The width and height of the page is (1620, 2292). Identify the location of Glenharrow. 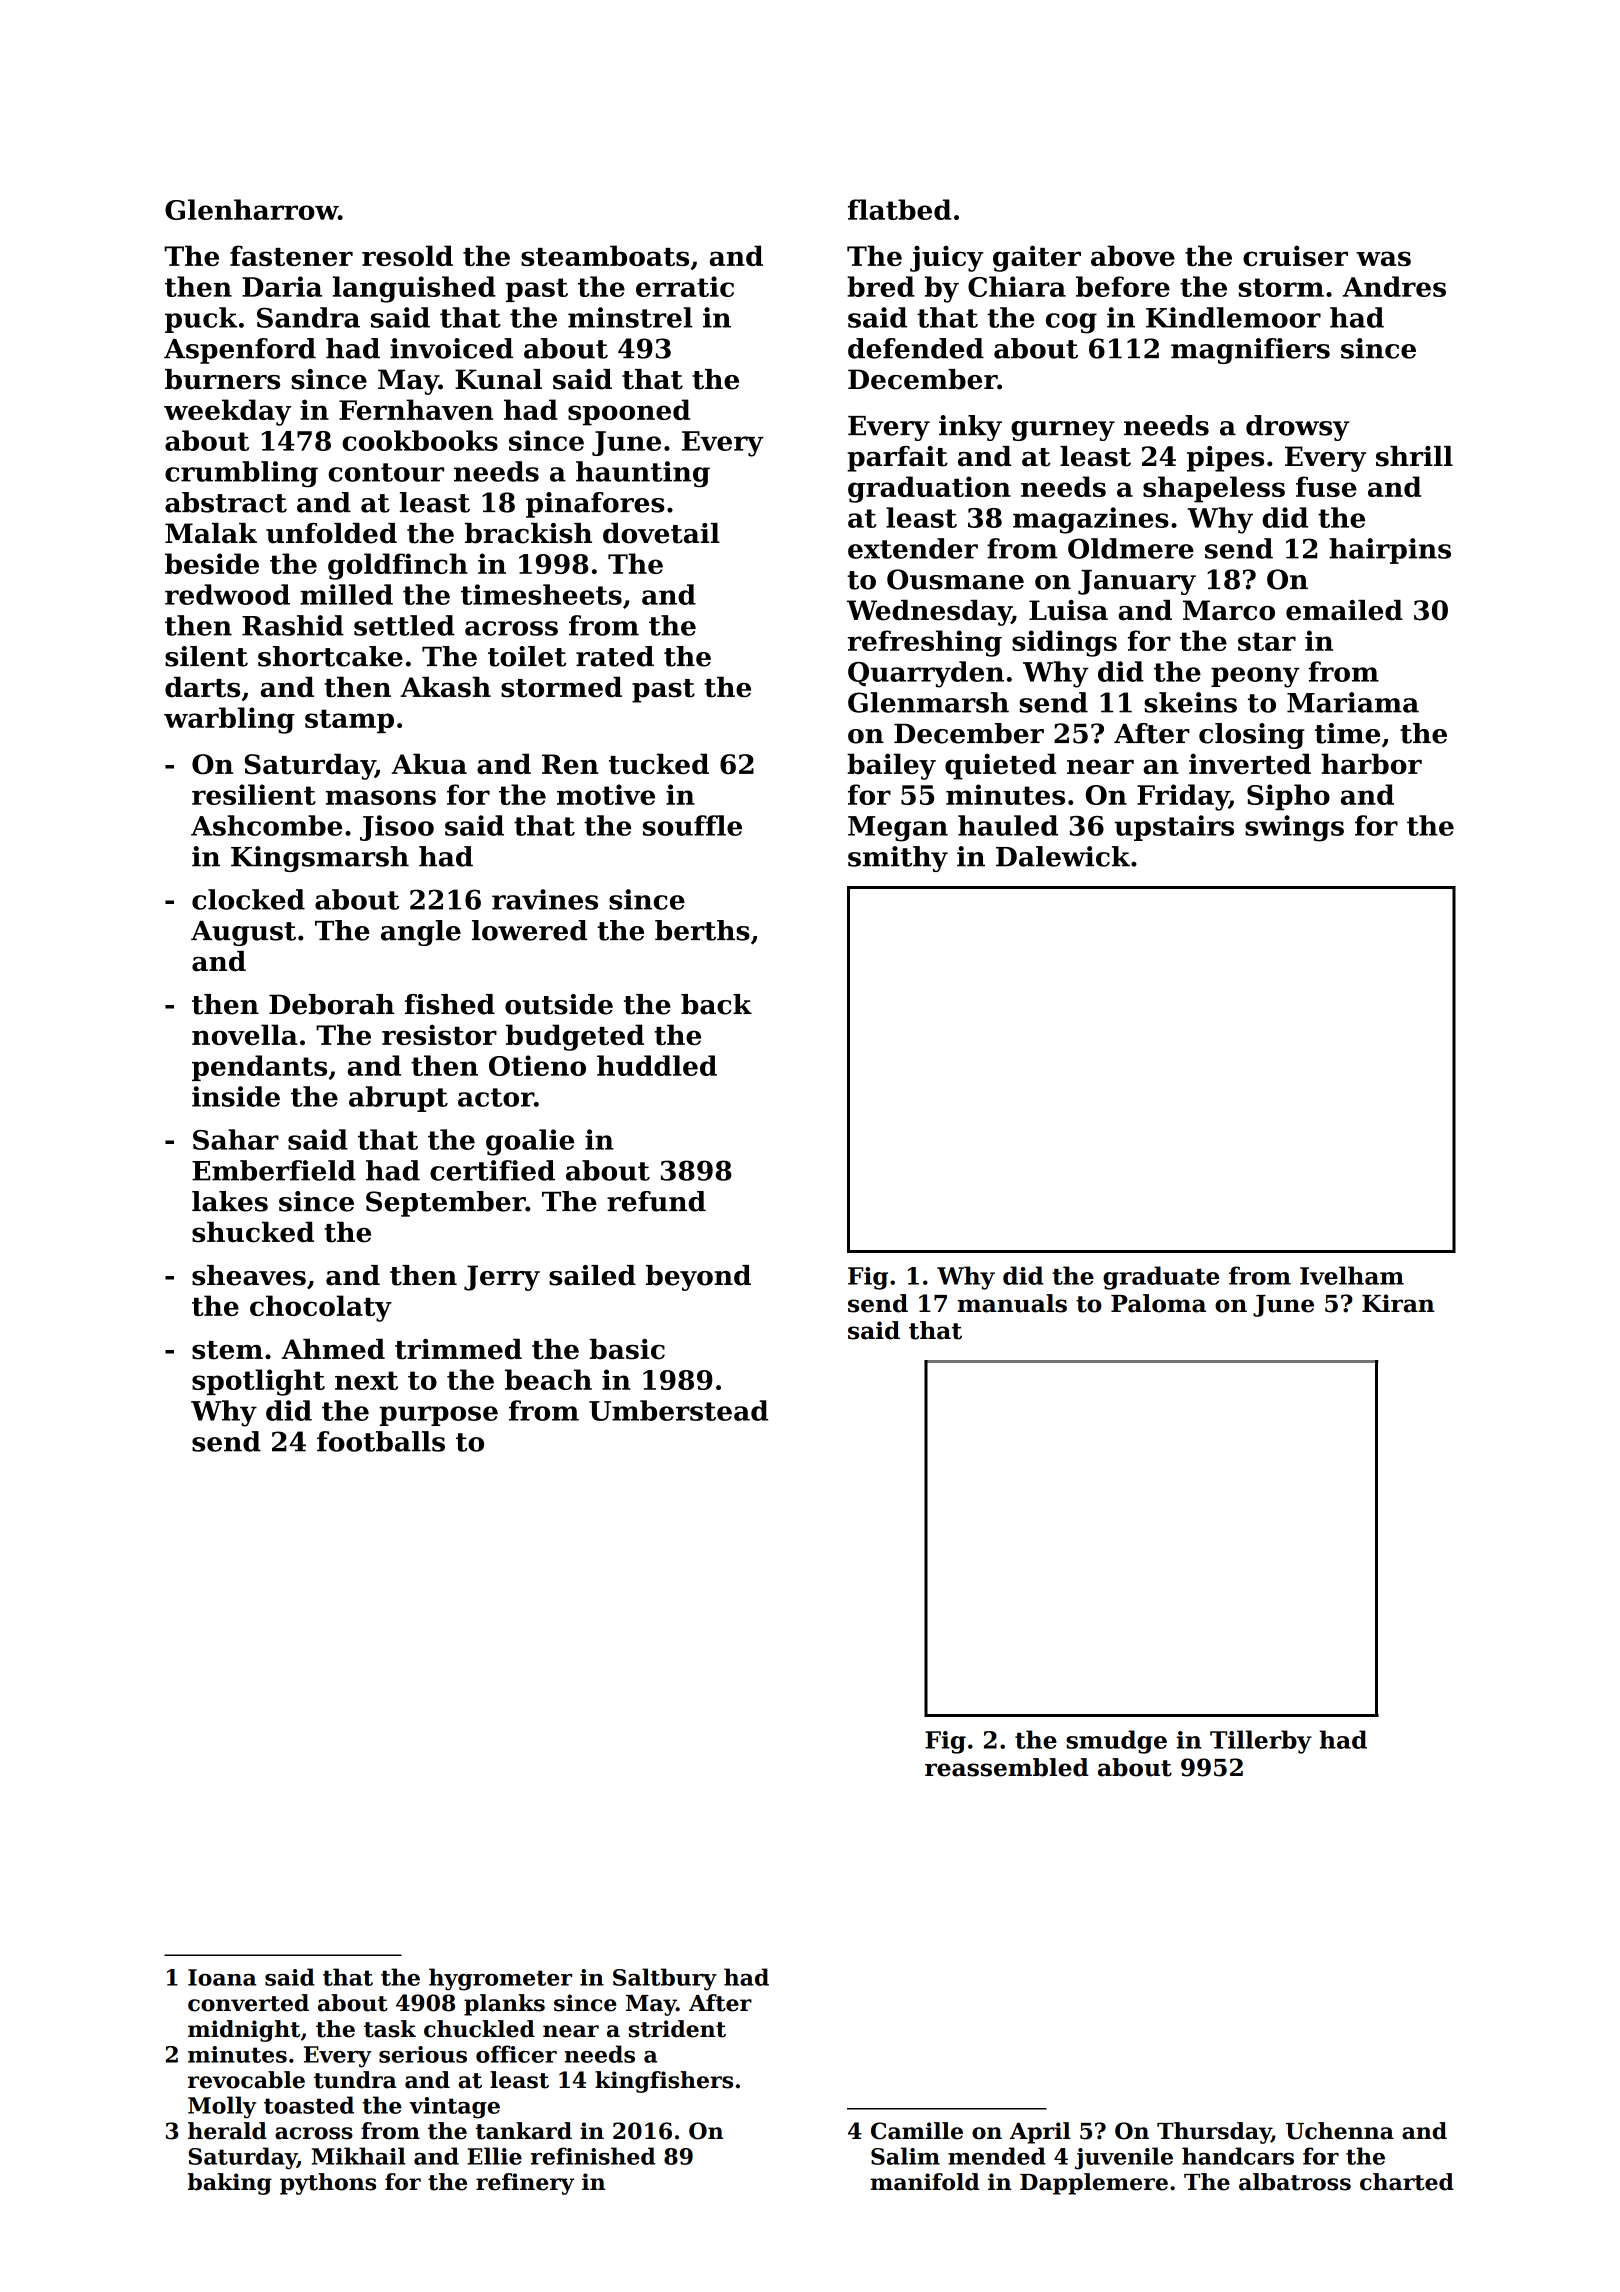
(251, 209).
